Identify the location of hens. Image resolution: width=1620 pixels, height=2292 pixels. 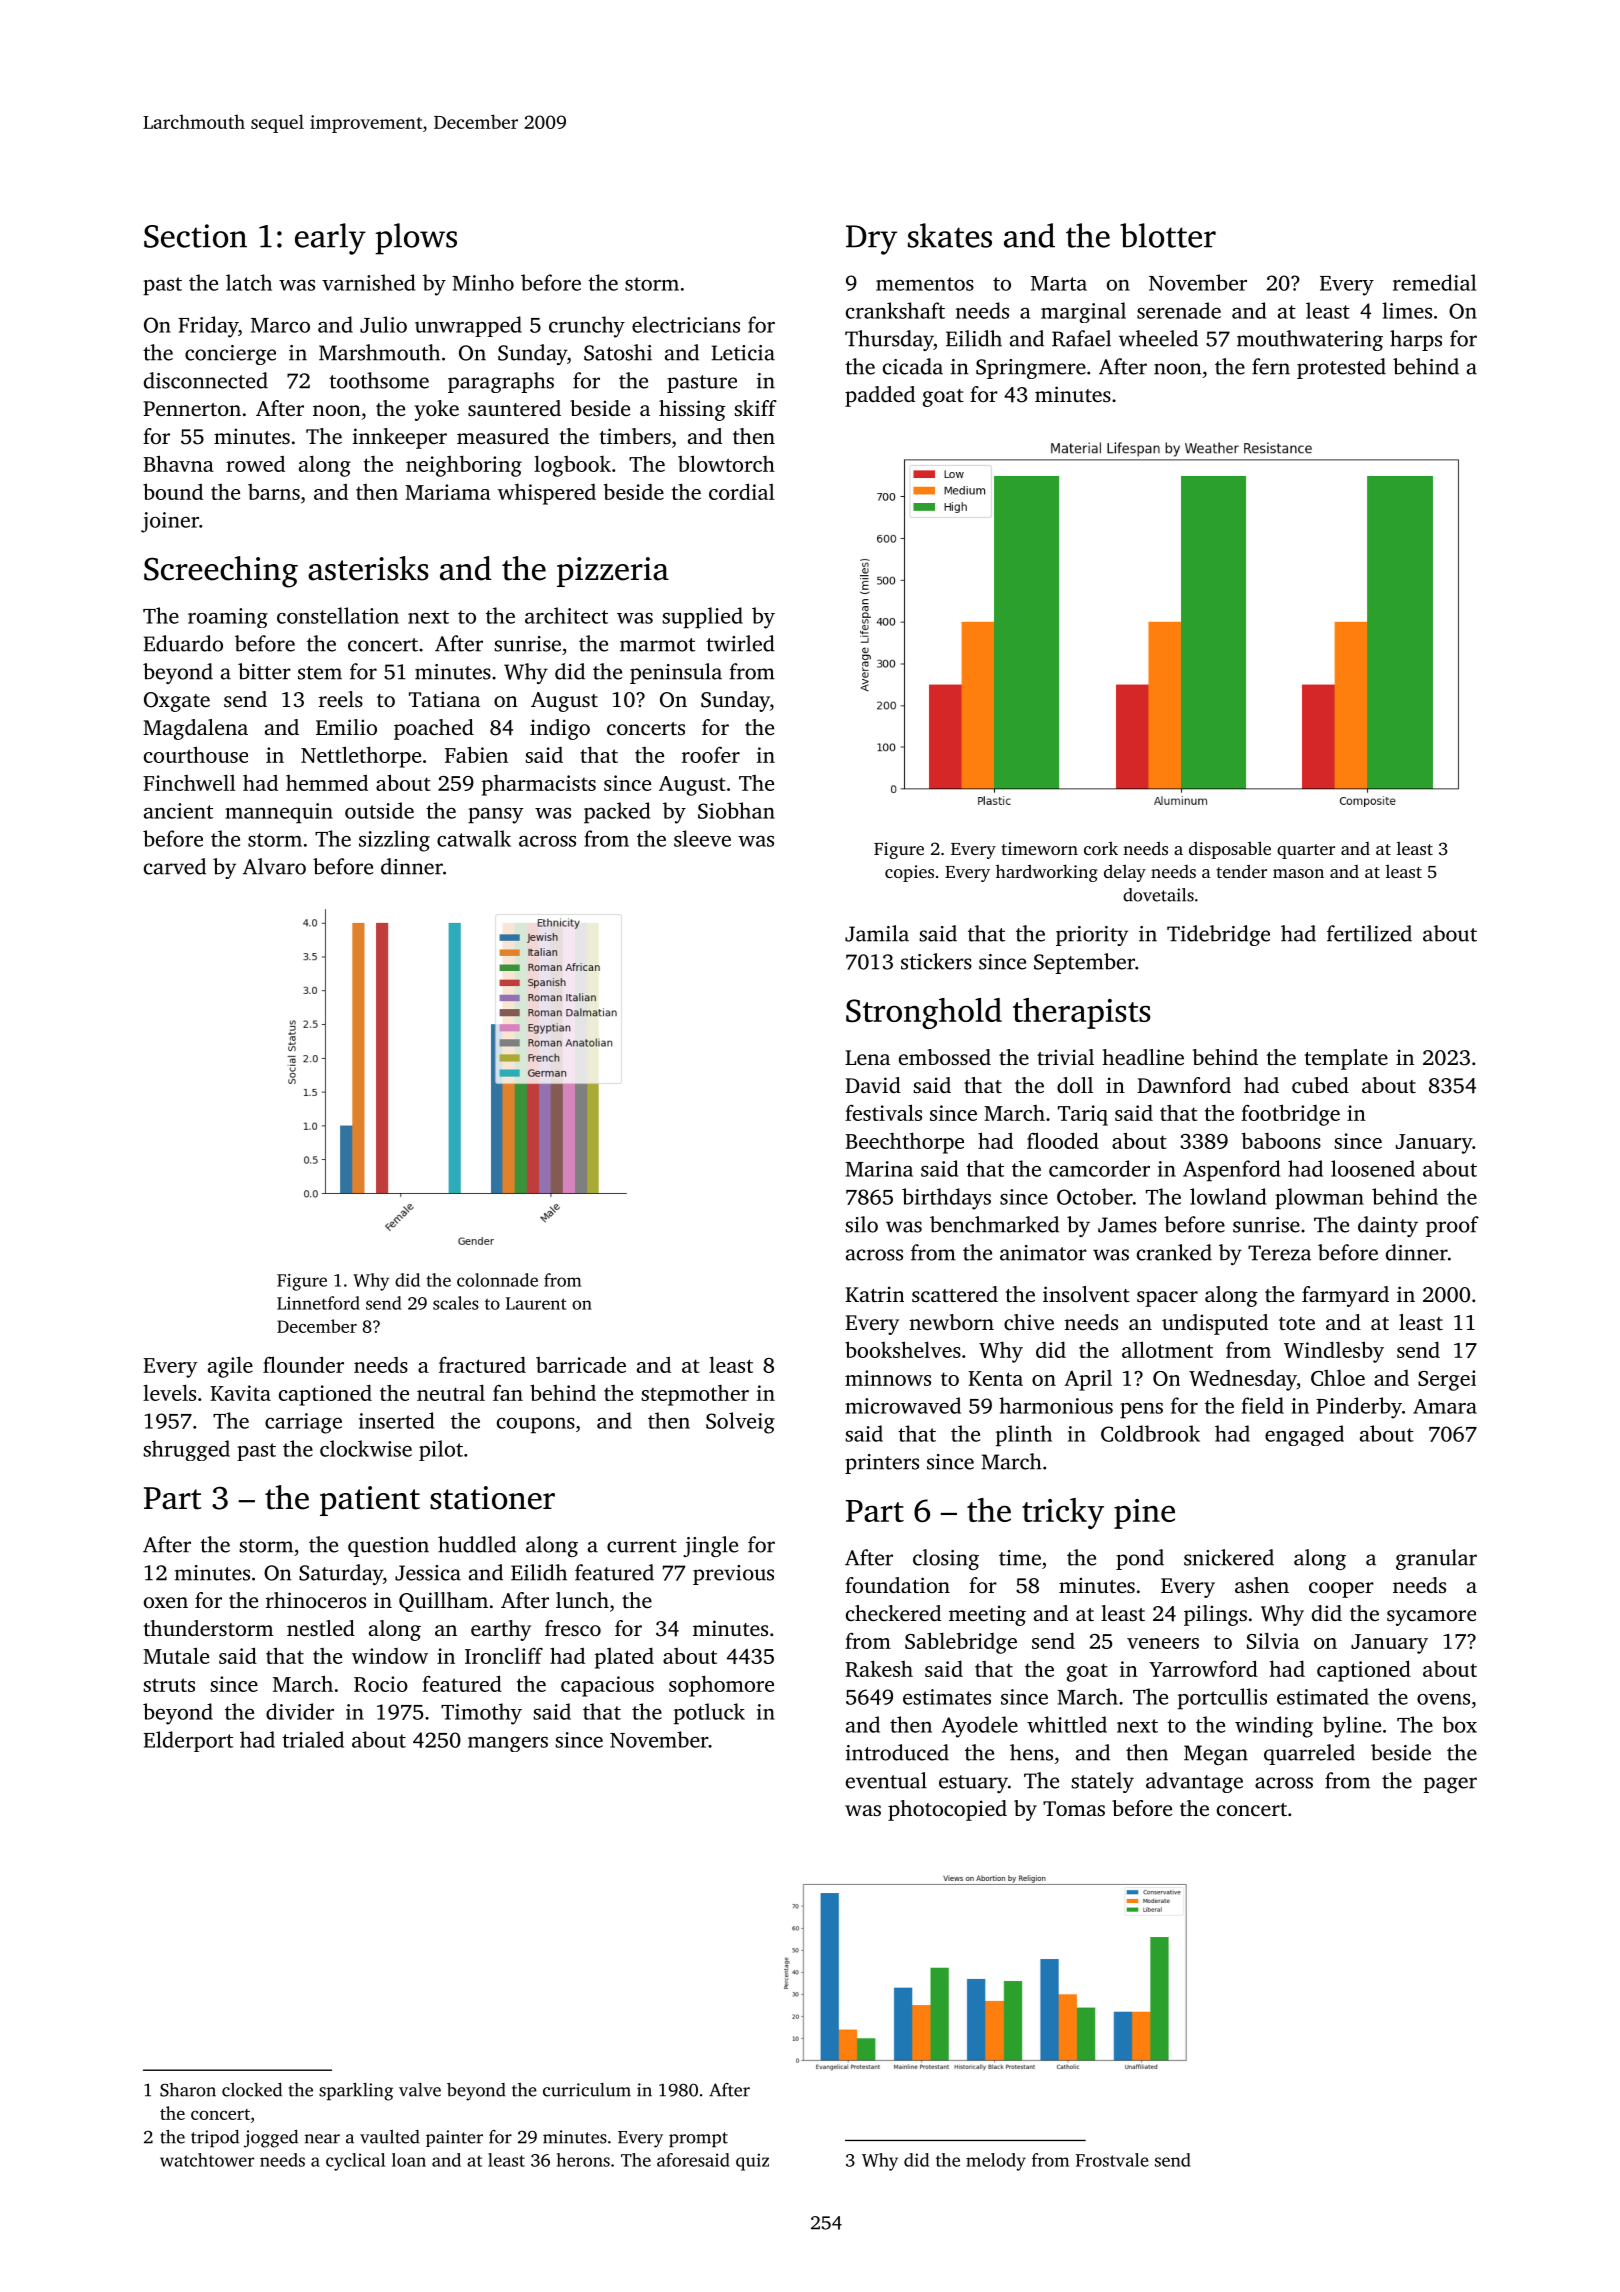
(1031, 1752).
